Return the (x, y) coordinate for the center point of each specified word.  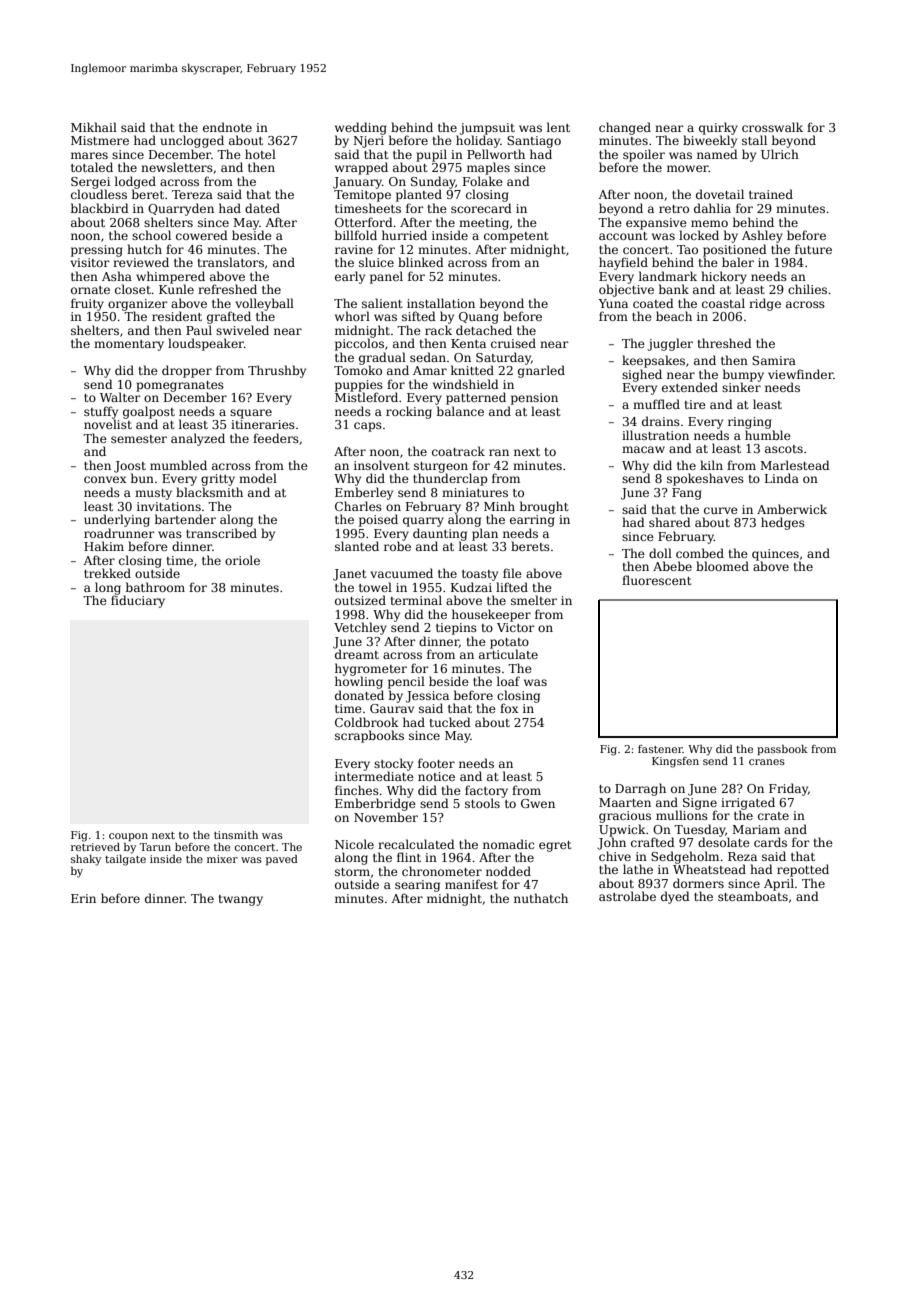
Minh (499, 506)
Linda (782, 478)
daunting (440, 534)
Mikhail (94, 127)
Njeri (368, 142)
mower (688, 168)
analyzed (198, 439)
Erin (83, 898)
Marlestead (795, 465)
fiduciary (138, 601)
